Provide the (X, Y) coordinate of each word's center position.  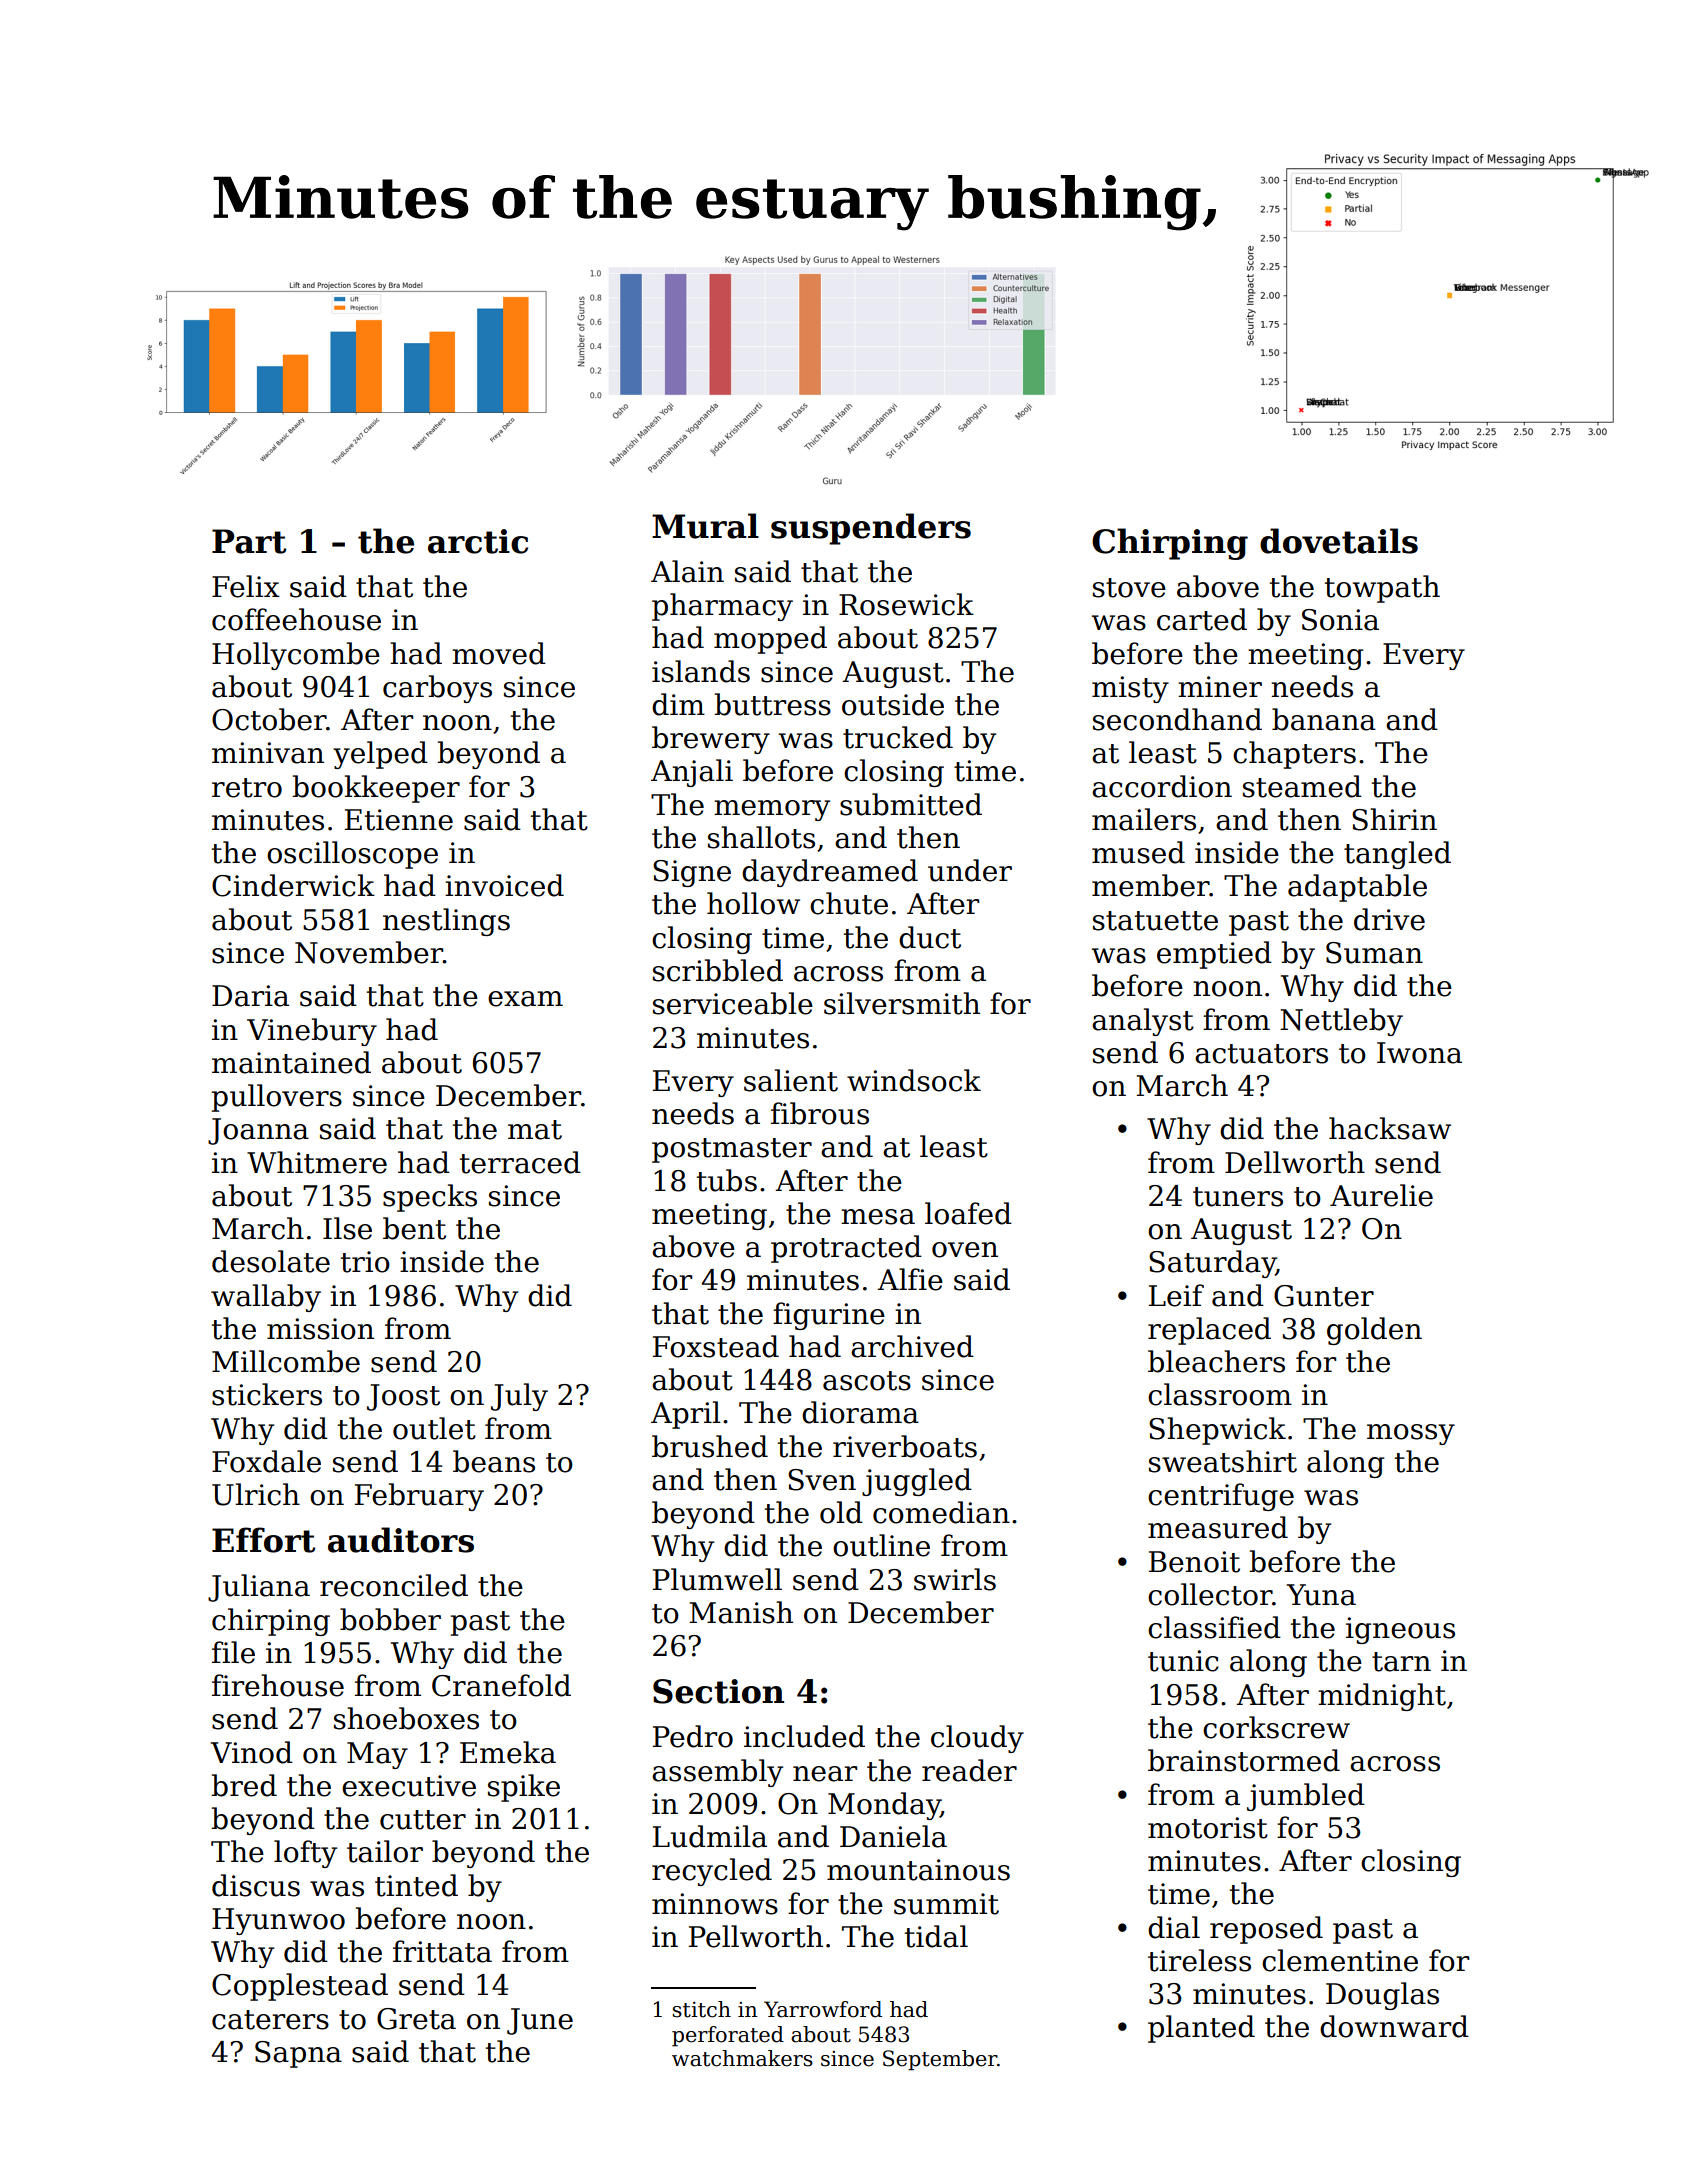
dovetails (1339, 541)
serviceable (733, 1003)
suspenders (871, 529)
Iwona (1419, 1053)
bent (414, 1228)
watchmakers (742, 2058)
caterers (270, 2020)
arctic (478, 541)
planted (1201, 2029)
